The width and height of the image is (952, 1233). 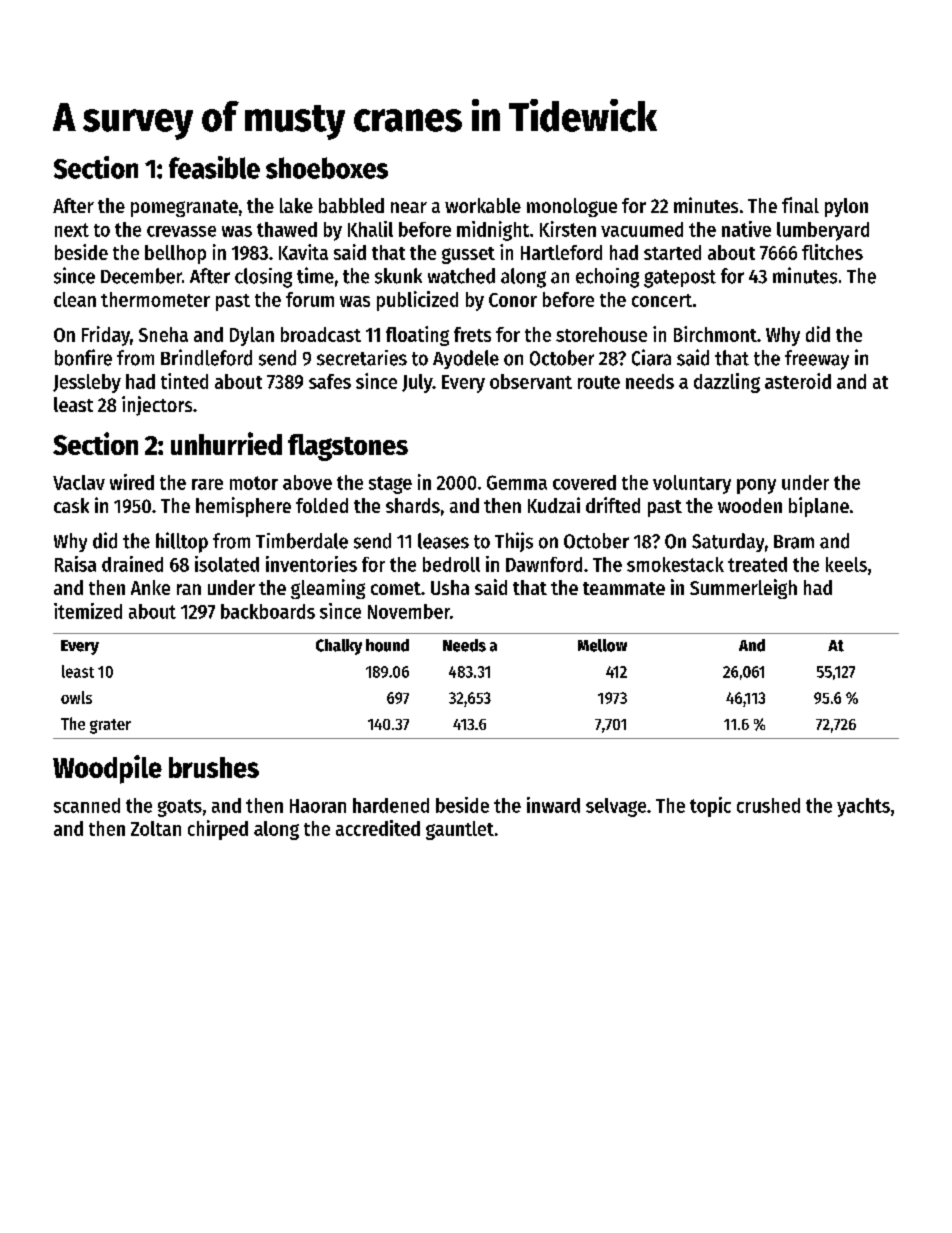 I want to click on Chalky, so click(x=339, y=647).
